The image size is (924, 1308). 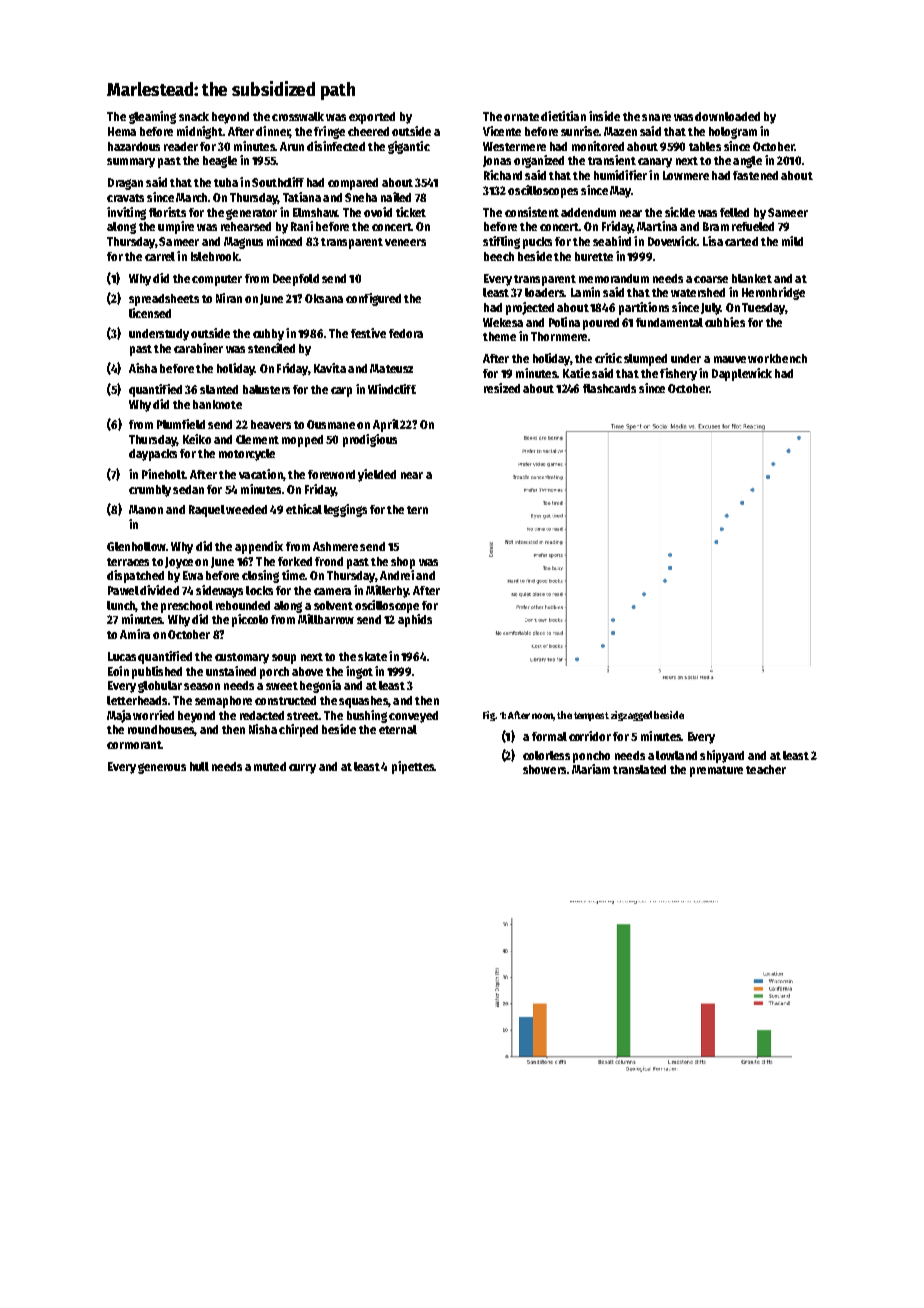 I want to click on resized, so click(x=502, y=388).
